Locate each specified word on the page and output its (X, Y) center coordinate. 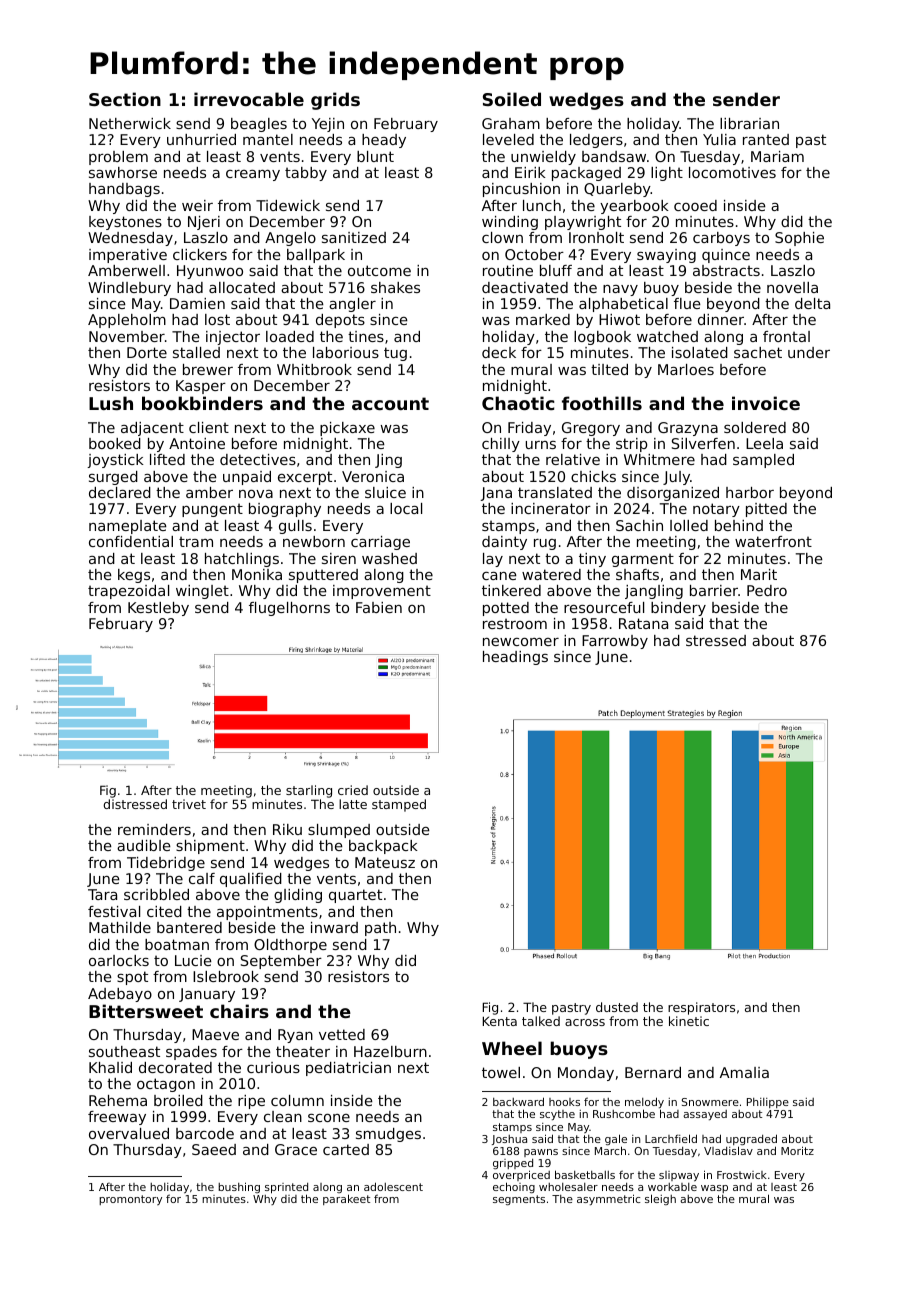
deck (499, 352)
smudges (388, 1135)
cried (353, 790)
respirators (701, 1008)
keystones (125, 223)
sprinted (286, 1189)
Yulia (719, 139)
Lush (111, 403)
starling (309, 791)
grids (335, 101)
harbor (750, 492)
